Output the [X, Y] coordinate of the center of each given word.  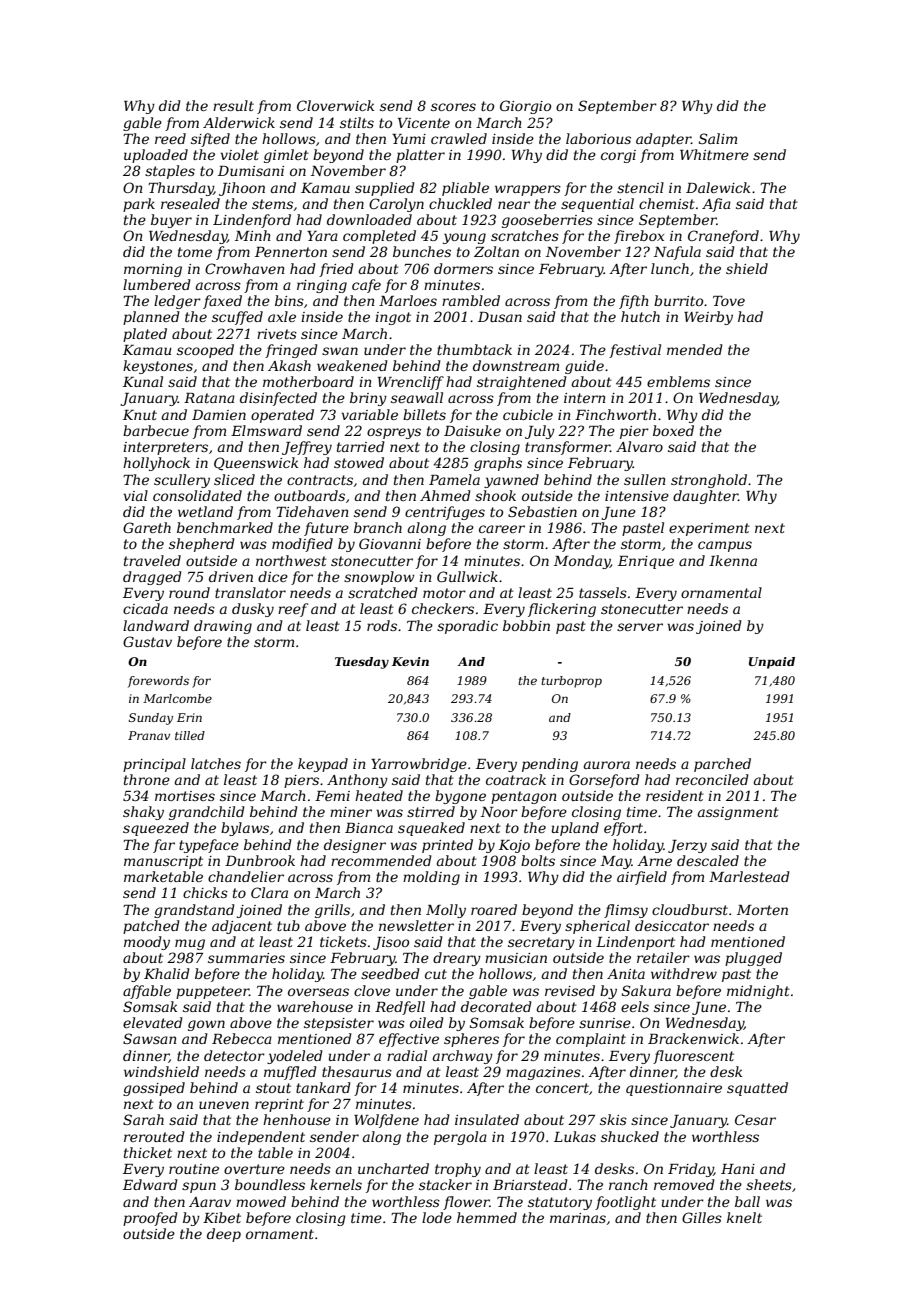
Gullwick [467, 576]
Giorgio [525, 107]
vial [136, 495]
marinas [578, 1218]
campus [725, 546]
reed [170, 138]
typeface [209, 846]
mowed [261, 1201]
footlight [625, 1203]
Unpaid [772, 663]
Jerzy [687, 846]
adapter [663, 140]
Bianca [369, 828]
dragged [152, 578]
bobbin [526, 625]
